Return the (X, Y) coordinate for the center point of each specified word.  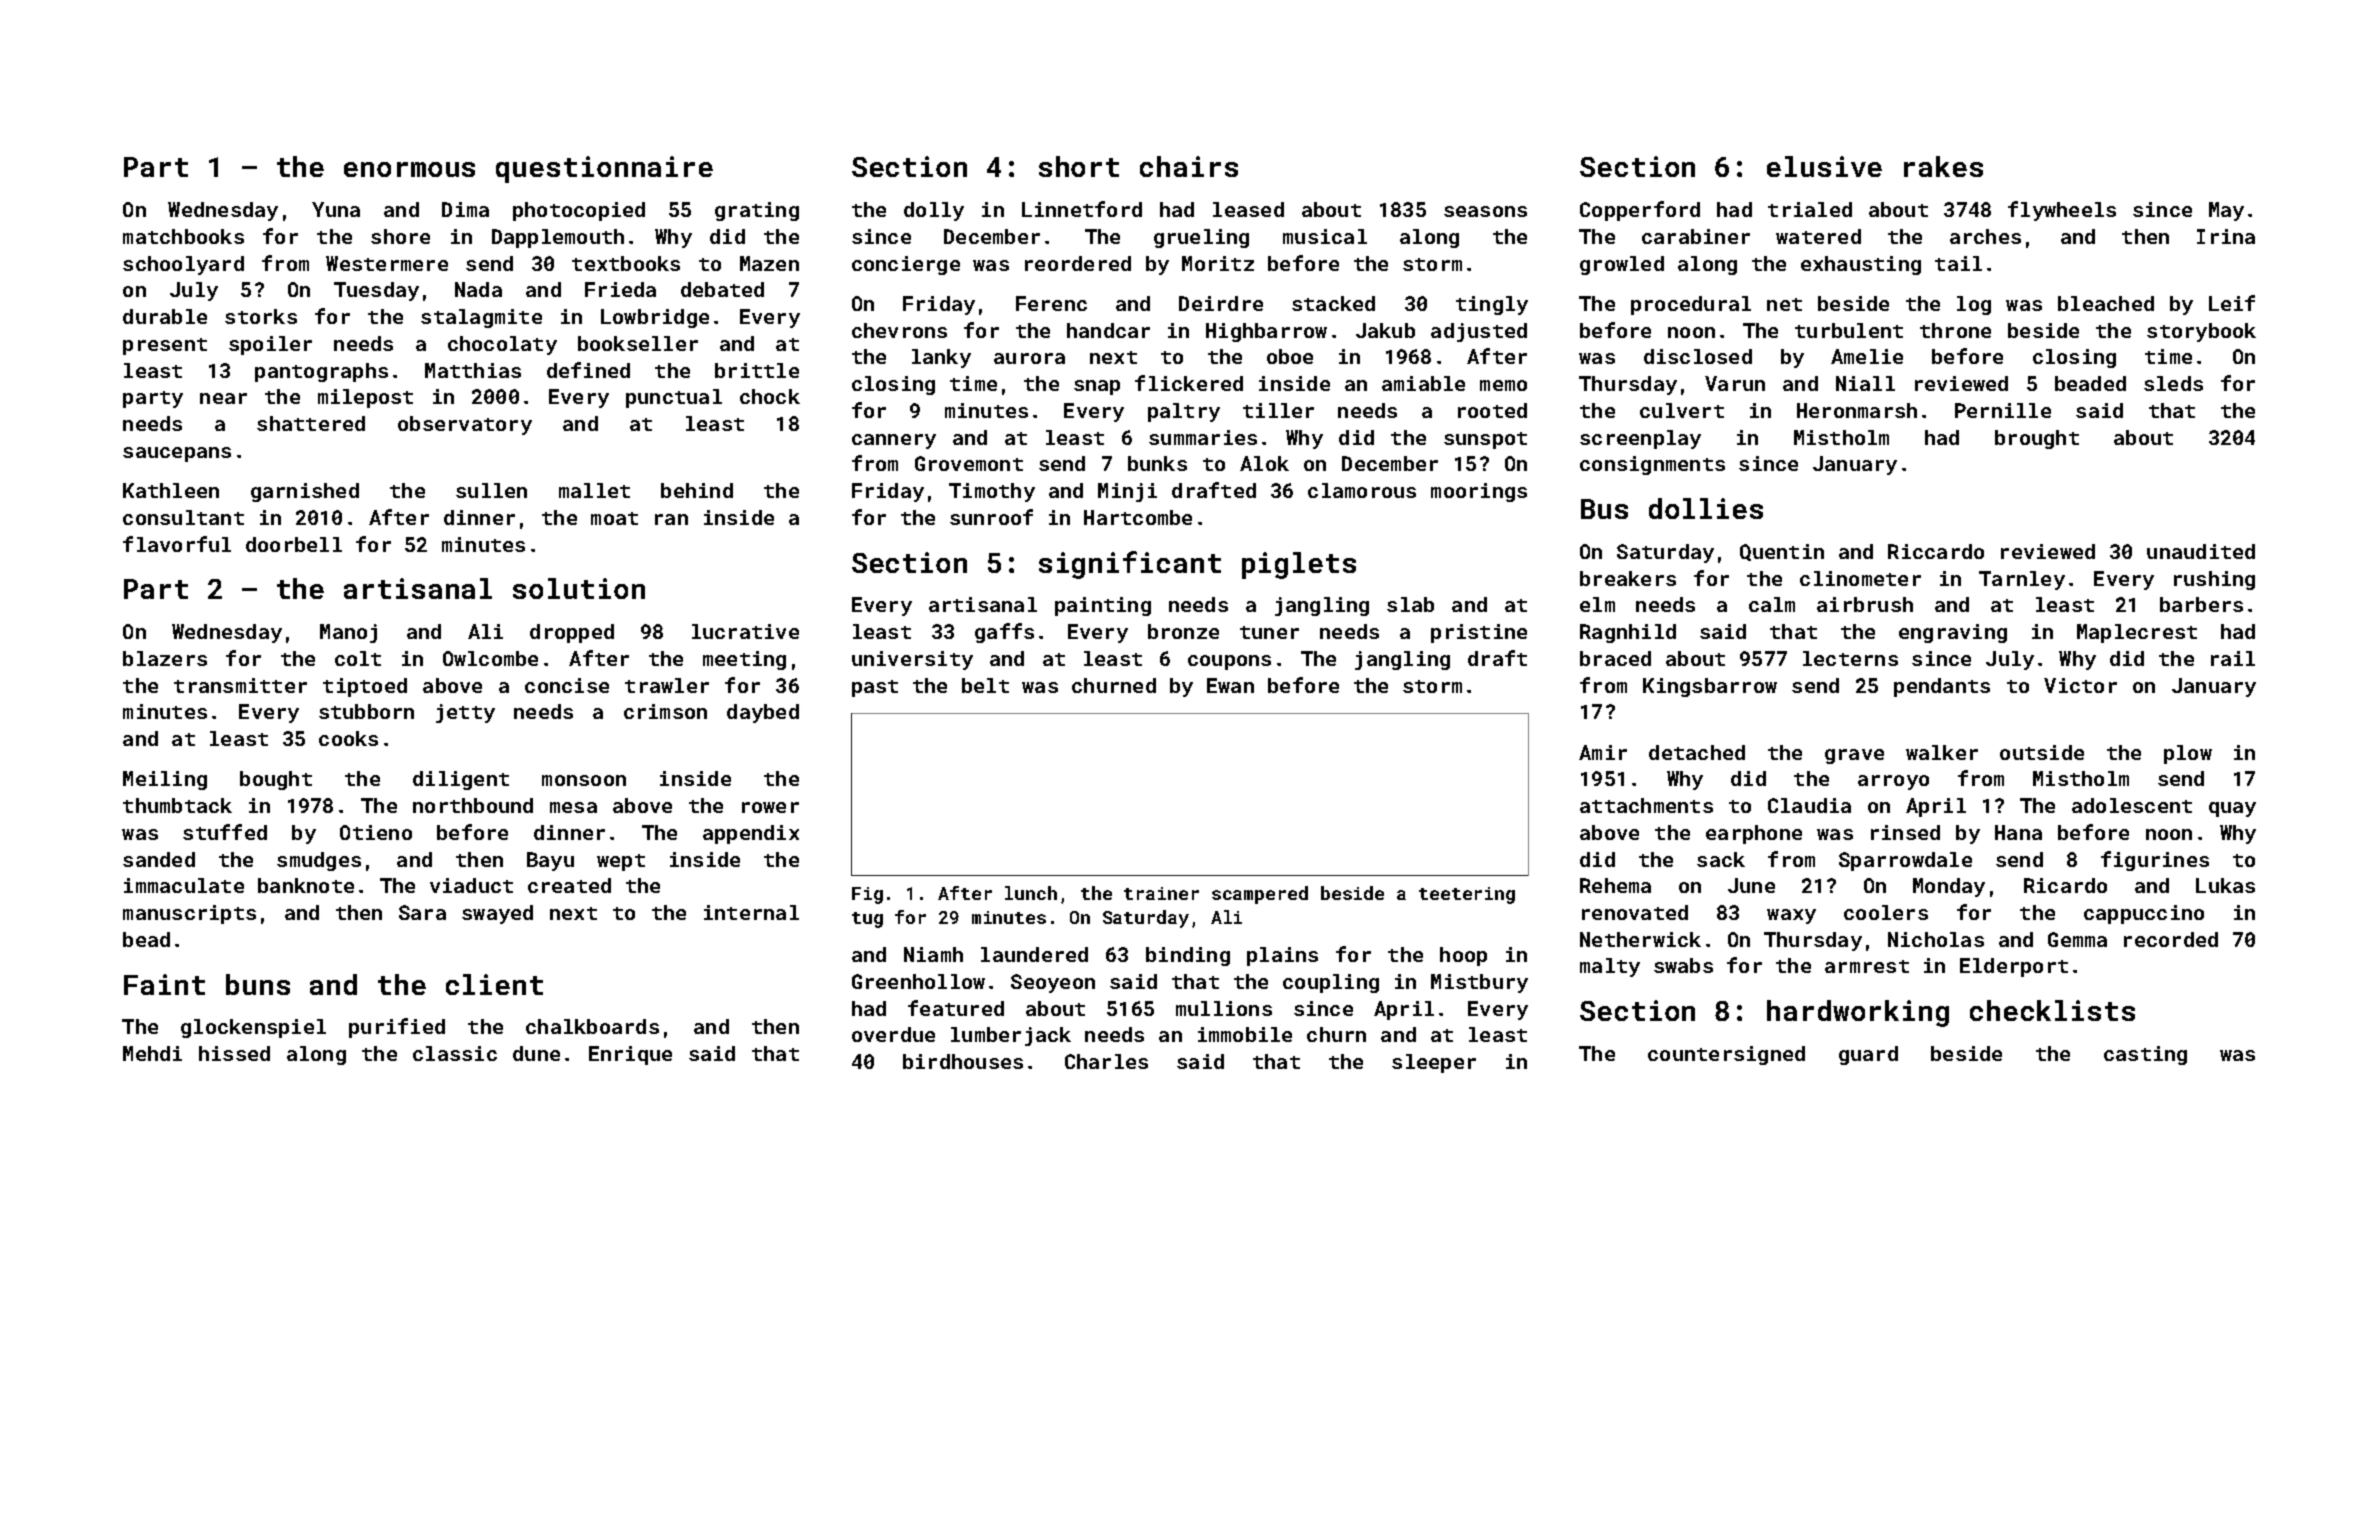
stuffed (225, 832)
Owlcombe (490, 658)
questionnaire (604, 169)
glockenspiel (253, 1028)
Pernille (2003, 410)
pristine (1479, 633)
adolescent (2132, 805)
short (1079, 166)
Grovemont (969, 463)
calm (1772, 604)
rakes (1943, 166)
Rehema (1615, 885)
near (223, 398)
